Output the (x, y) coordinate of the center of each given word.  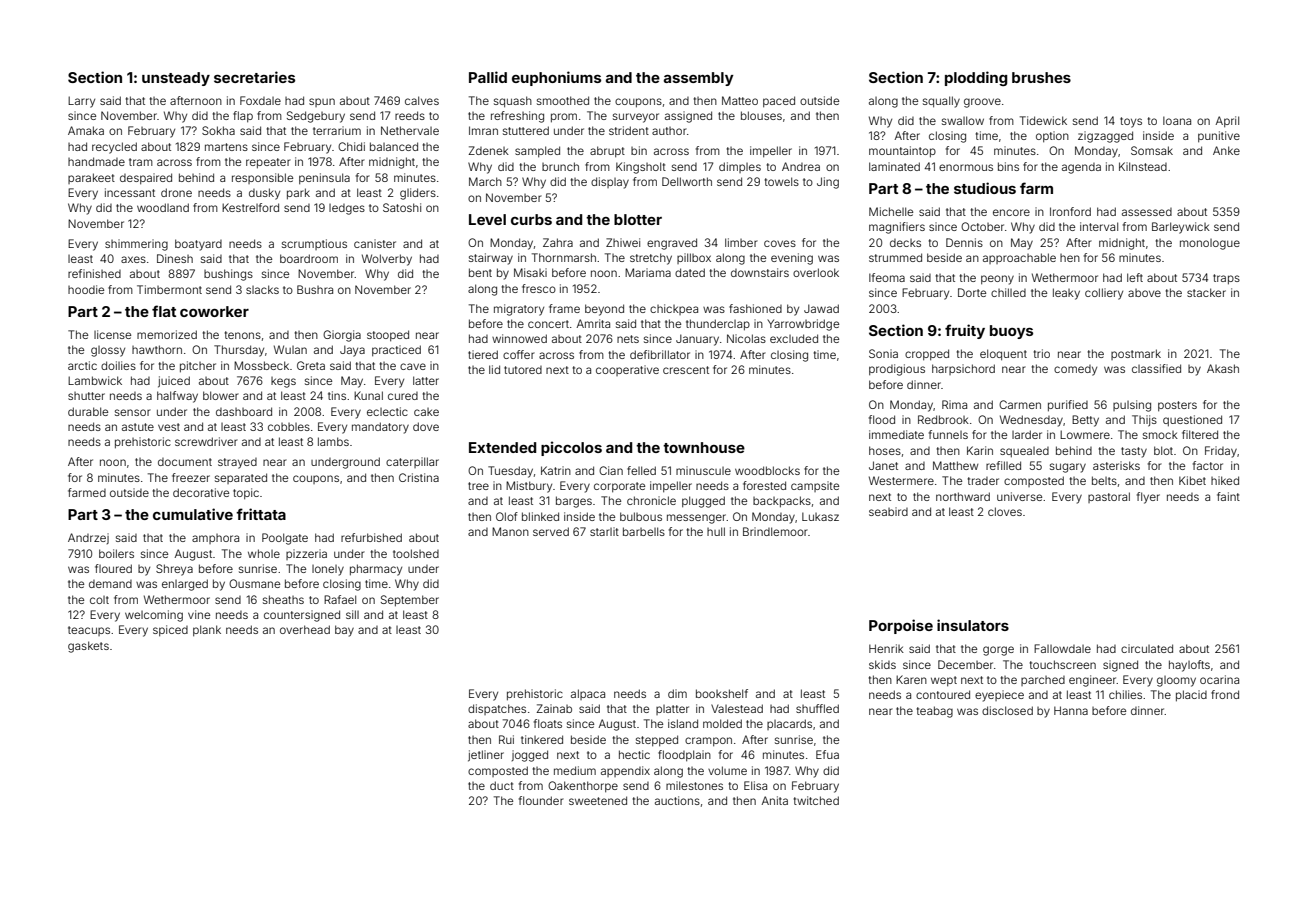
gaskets (88, 647)
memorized (167, 334)
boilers (116, 553)
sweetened (598, 800)
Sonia (883, 353)
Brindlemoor (775, 531)
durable (88, 411)
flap (243, 116)
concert (548, 324)
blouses (761, 115)
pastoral (1109, 497)
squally (941, 102)
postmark (1136, 354)
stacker (1206, 292)
